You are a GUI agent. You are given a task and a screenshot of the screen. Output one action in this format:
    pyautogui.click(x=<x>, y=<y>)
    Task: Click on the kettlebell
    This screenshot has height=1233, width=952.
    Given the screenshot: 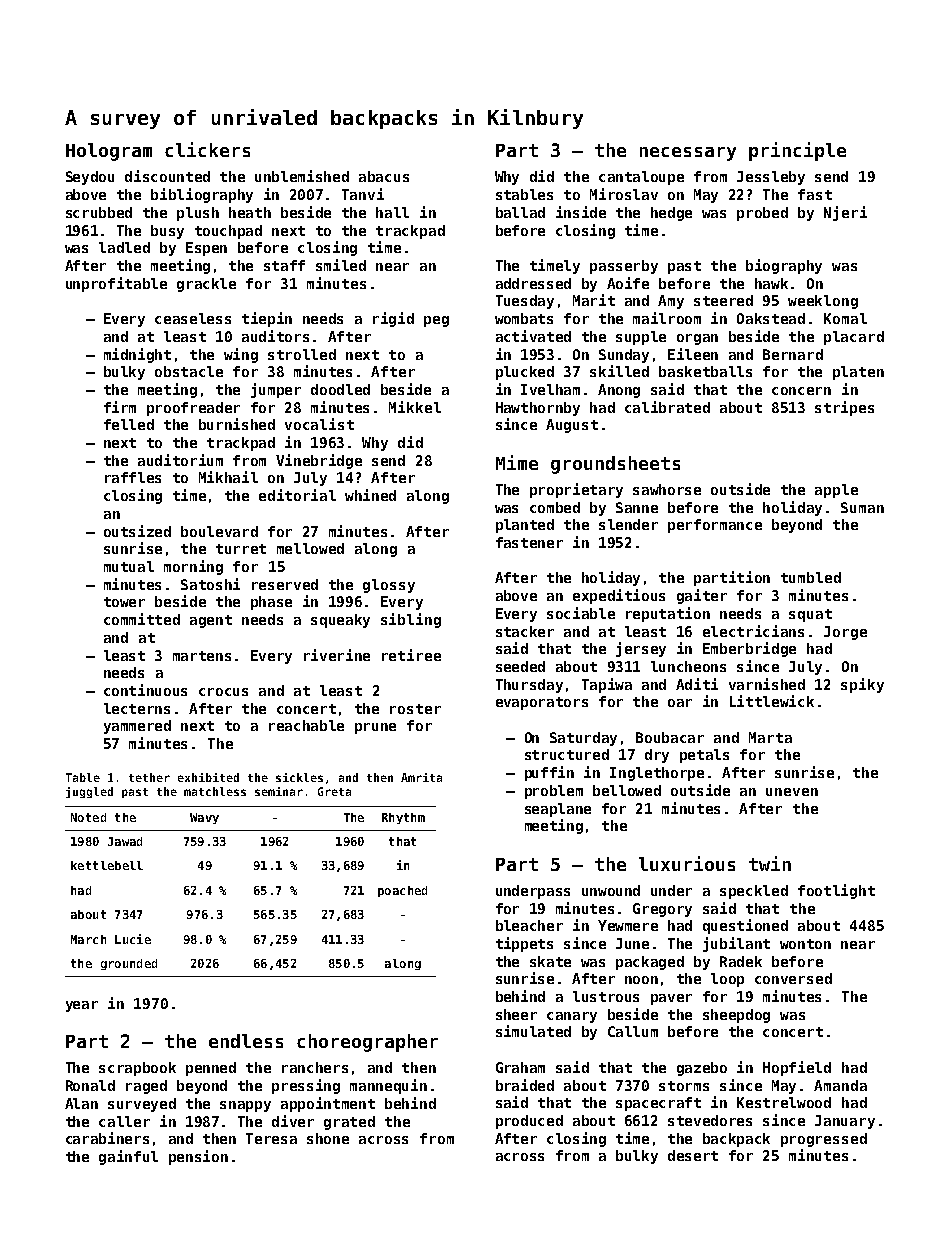 What is the action you would take?
    pyautogui.click(x=107, y=865)
